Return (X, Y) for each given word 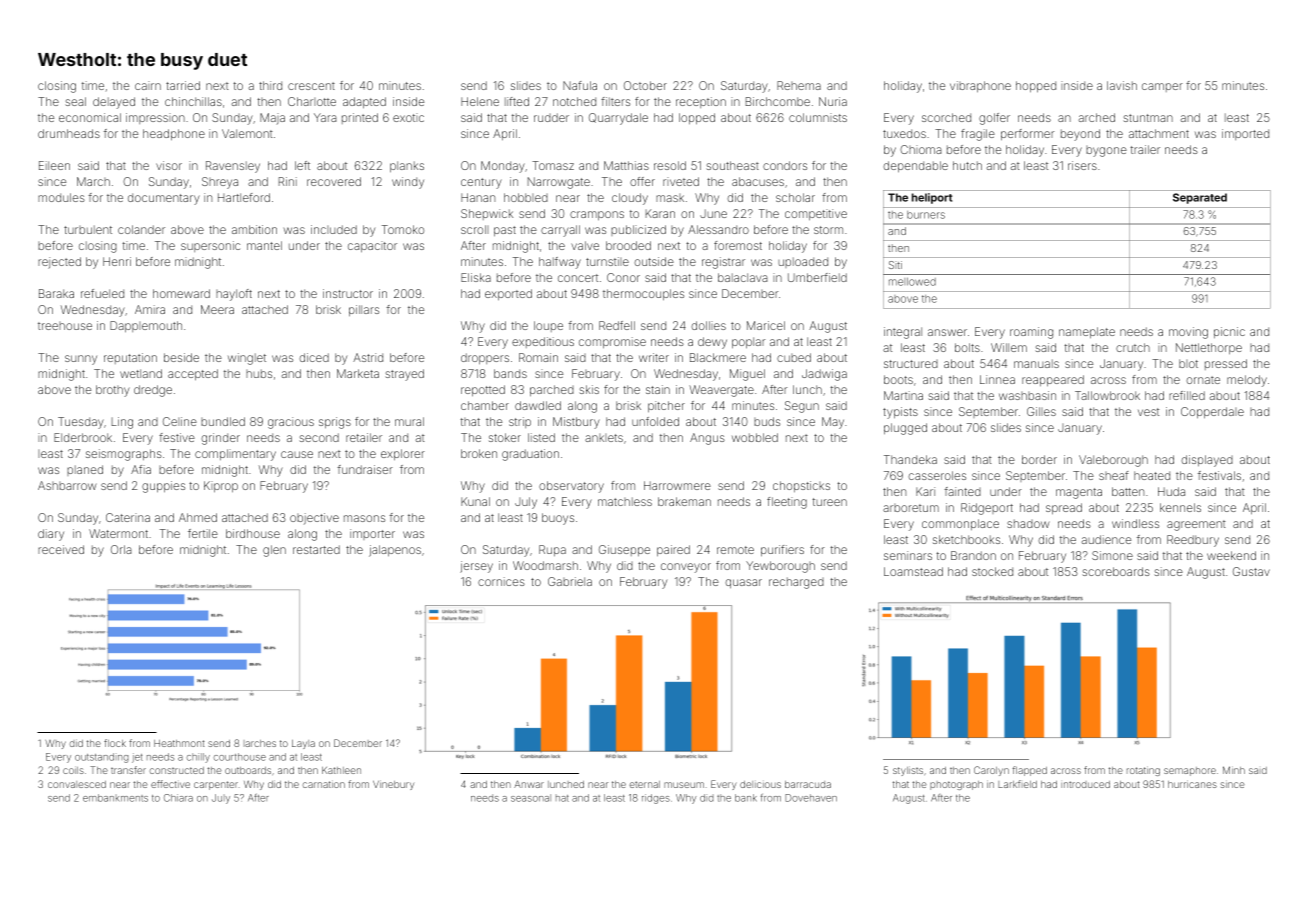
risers (1082, 165)
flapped (1030, 771)
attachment (1159, 133)
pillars (364, 310)
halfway (560, 263)
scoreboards (1116, 571)
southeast (732, 165)
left (302, 165)
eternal (645, 784)
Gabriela (570, 581)
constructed (177, 770)
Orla (121, 549)
